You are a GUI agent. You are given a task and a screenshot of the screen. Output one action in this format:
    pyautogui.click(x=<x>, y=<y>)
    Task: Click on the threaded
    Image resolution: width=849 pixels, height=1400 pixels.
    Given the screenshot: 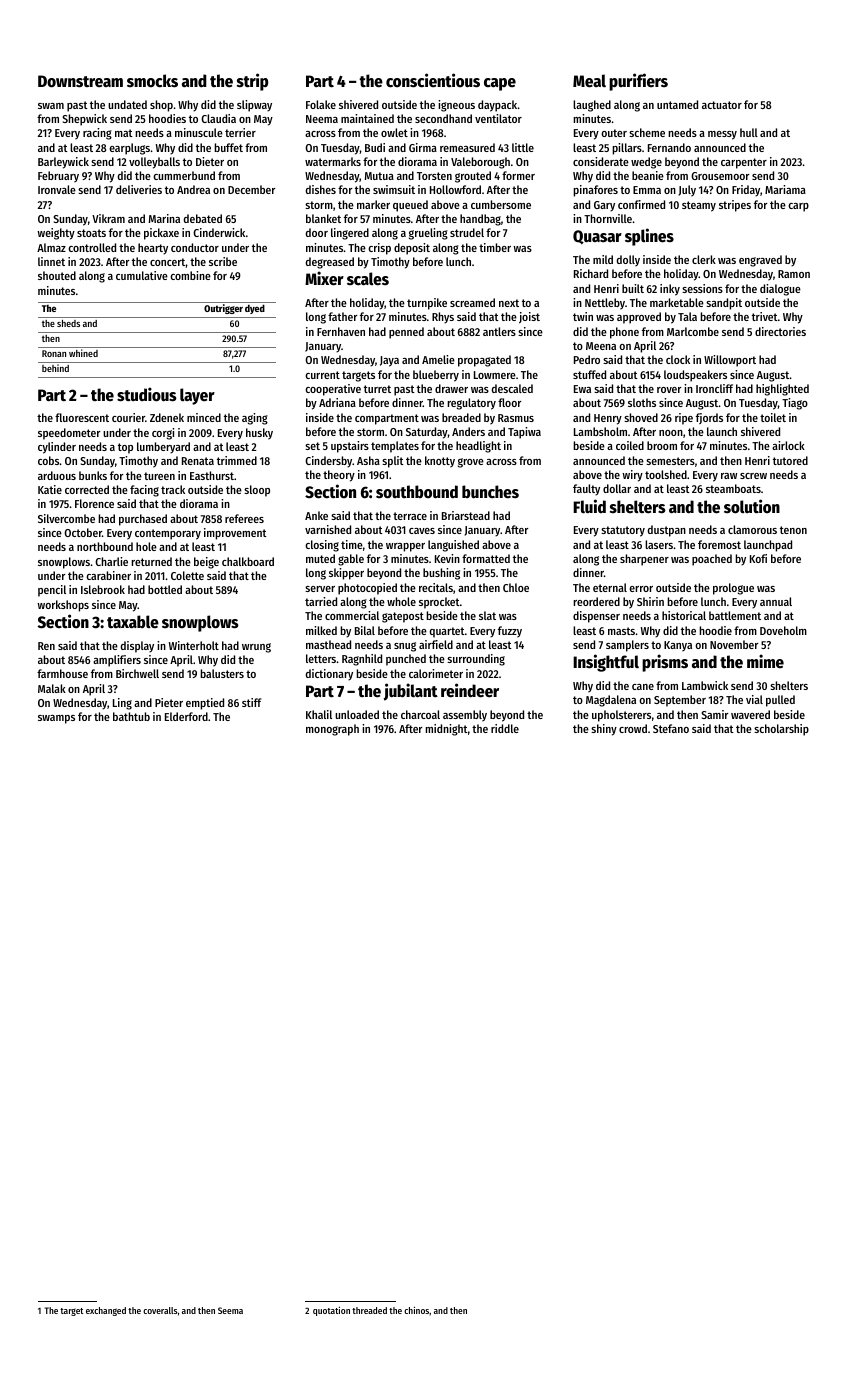 What is the action you would take?
    pyautogui.click(x=369, y=1310)
